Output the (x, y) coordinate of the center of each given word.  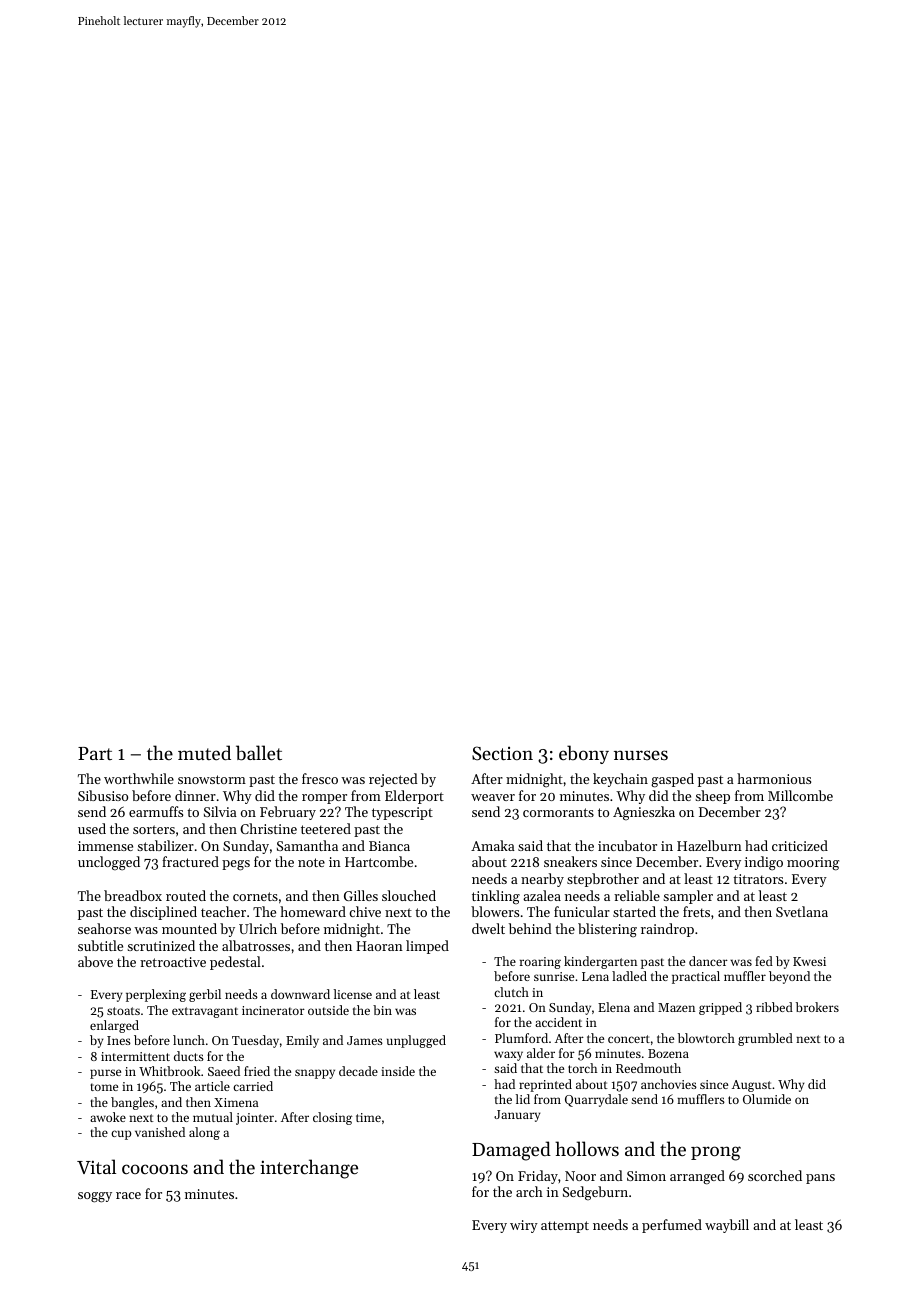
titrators (758, 879)
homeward (313, 911)
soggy (95, 1197)
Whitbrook (170, 1071)
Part (95, 753)
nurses (641, 755)
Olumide (767, 1099)
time (368, 1117)
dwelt (488, 928)
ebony (584, 754)
